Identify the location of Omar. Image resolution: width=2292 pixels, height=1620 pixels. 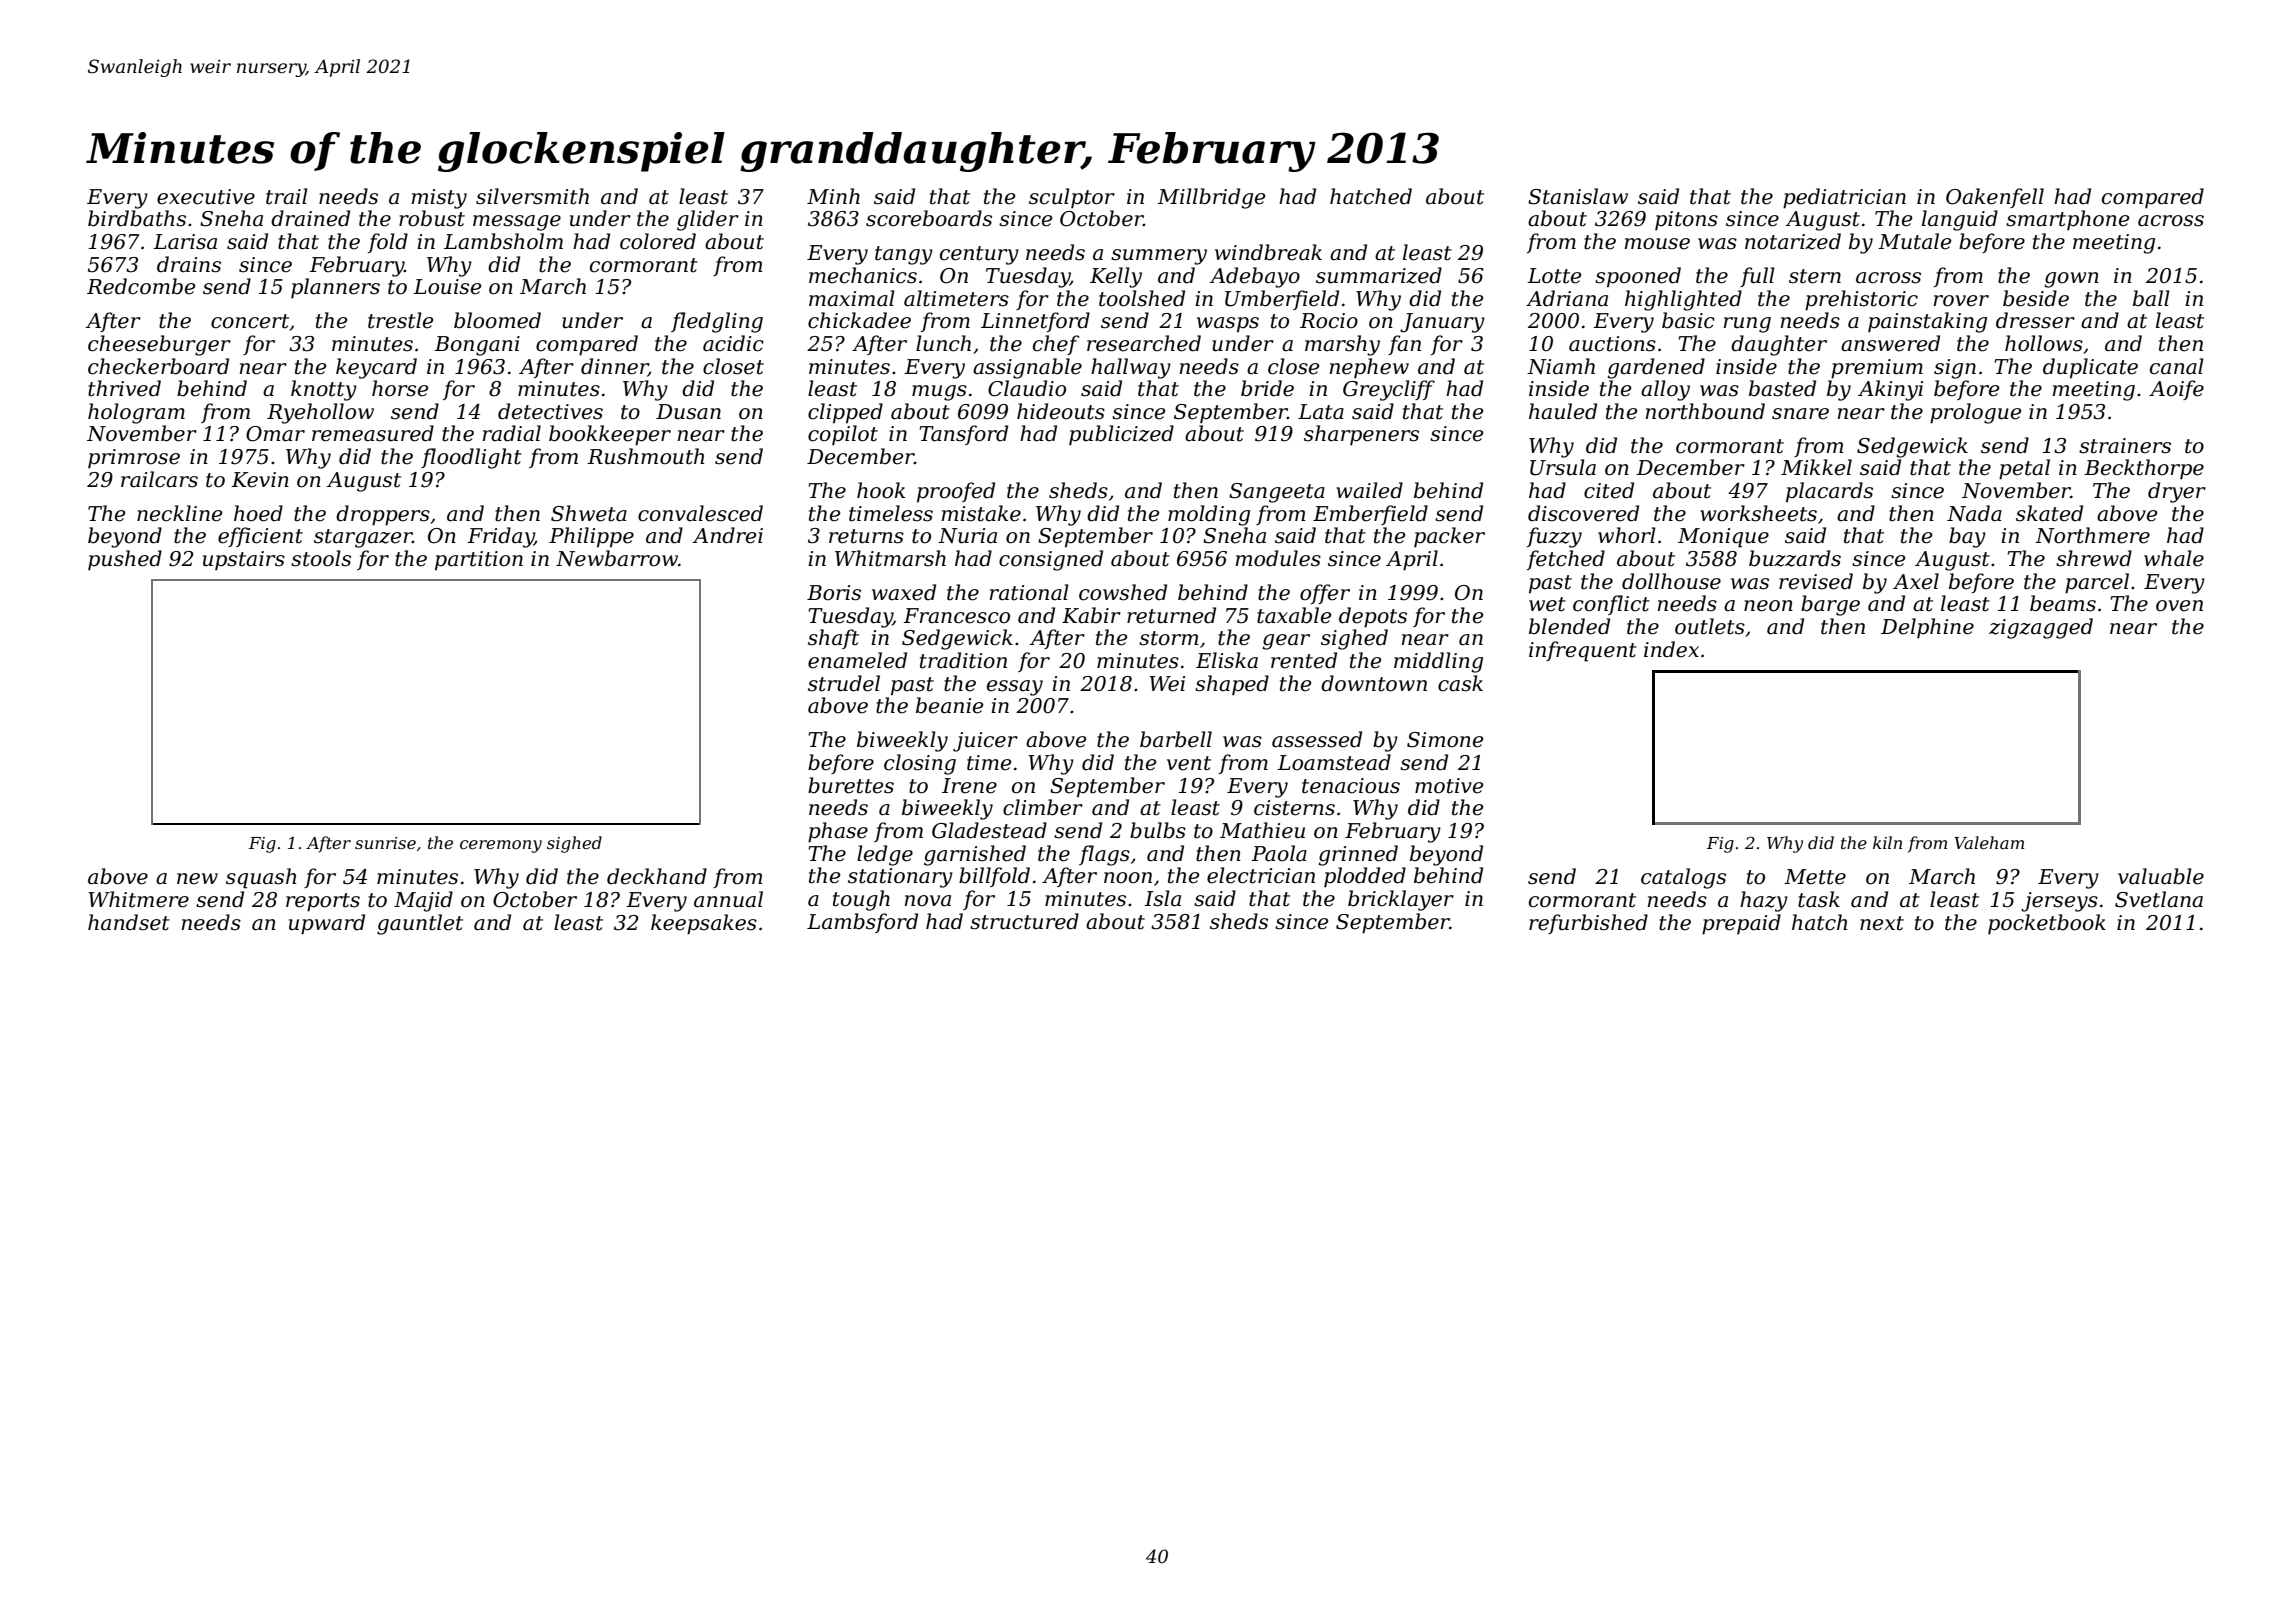
(275, 434).
